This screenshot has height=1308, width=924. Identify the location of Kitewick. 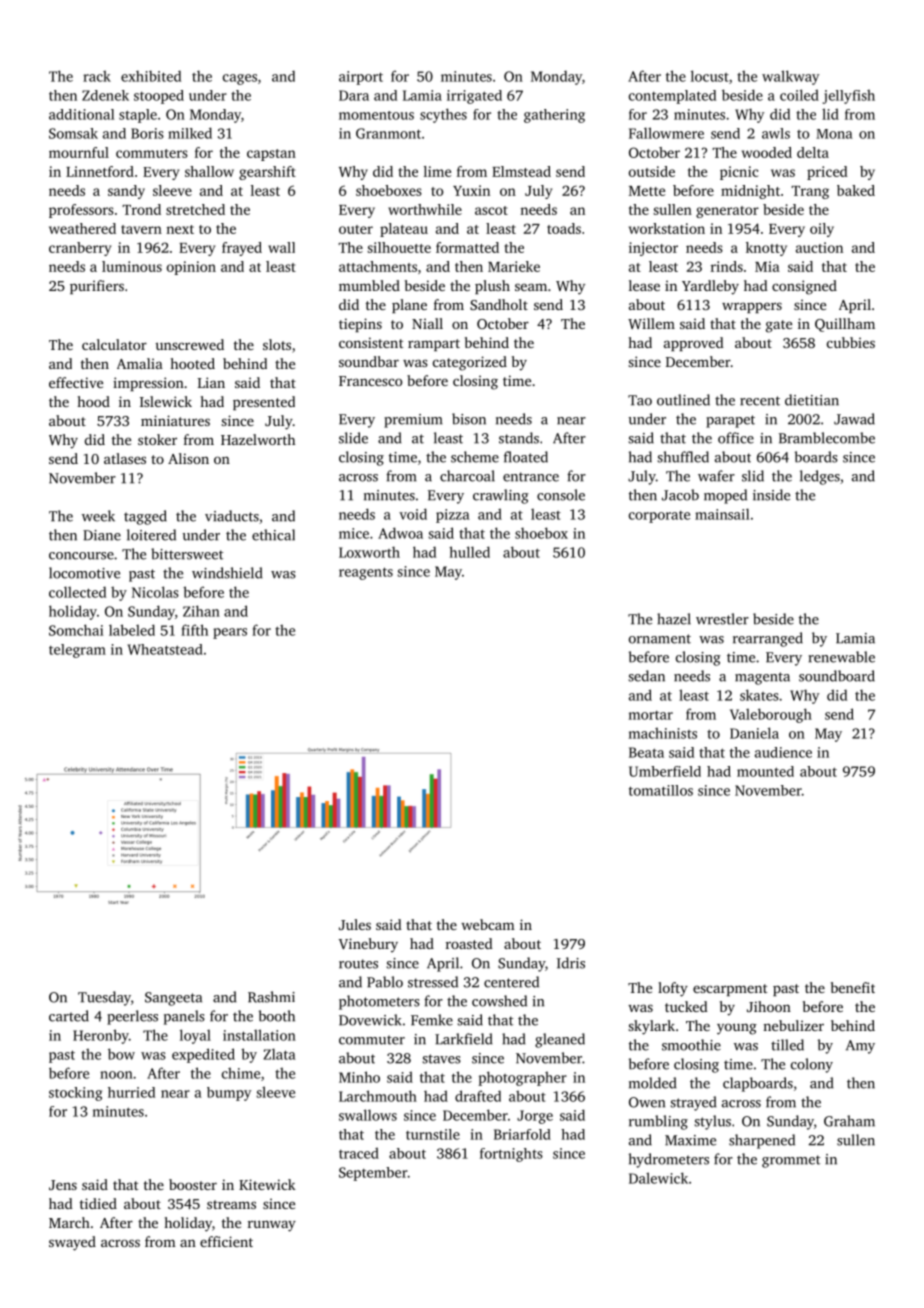
(267, 1184).
